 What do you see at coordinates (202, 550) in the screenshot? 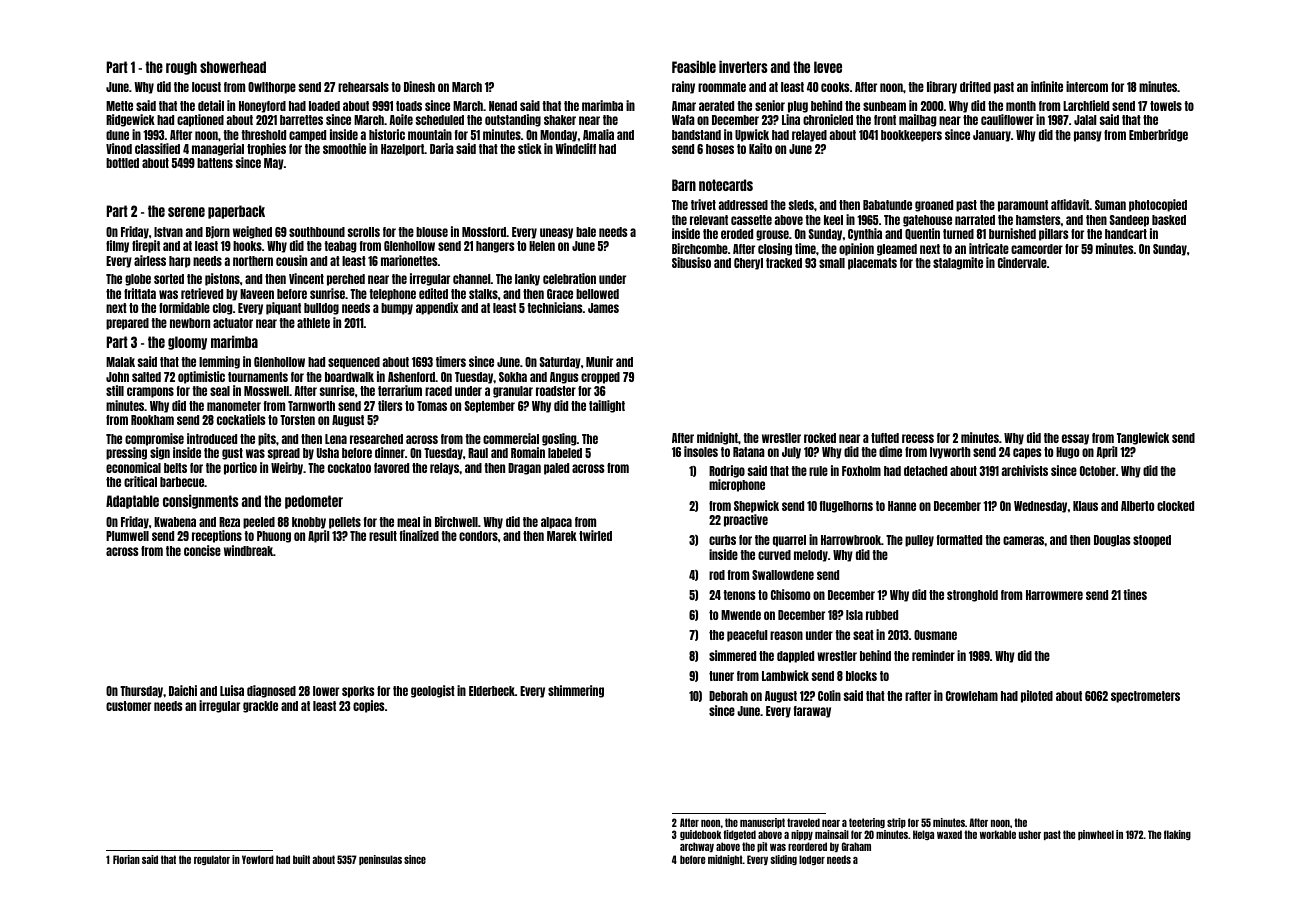
I see `concise` at bounding box center [202, 550].
